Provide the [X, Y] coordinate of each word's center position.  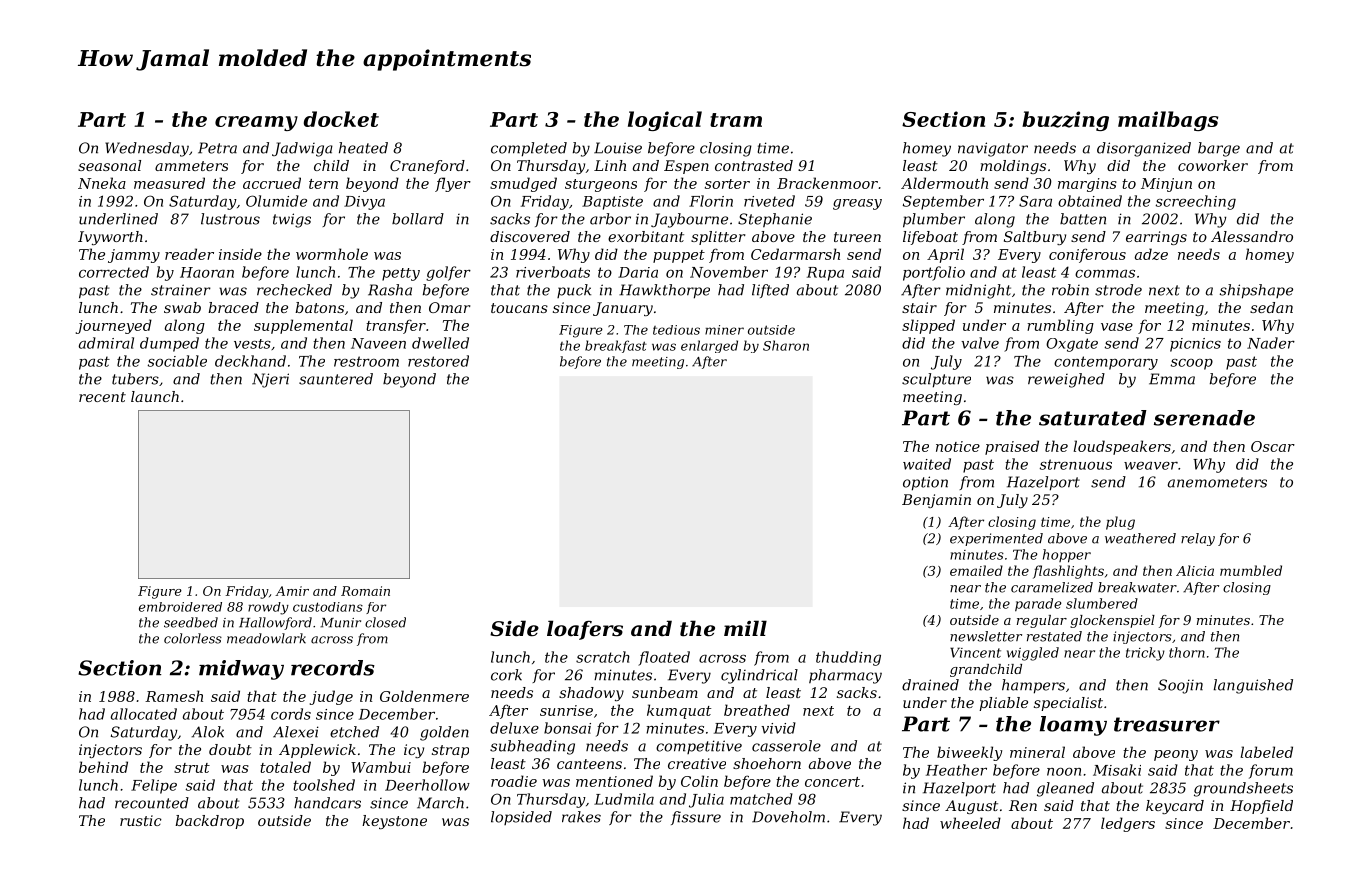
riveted [769, 201]
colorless [193, 638]
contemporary [1106, 363]
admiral [106, 343]
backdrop [209, 822]
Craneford [427, 167]
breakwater [1137, 587]
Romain [365, 591]
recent [102, 397]
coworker [1213, 165]
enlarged [709, 346]
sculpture [936, 380]
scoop [1192, 364]
